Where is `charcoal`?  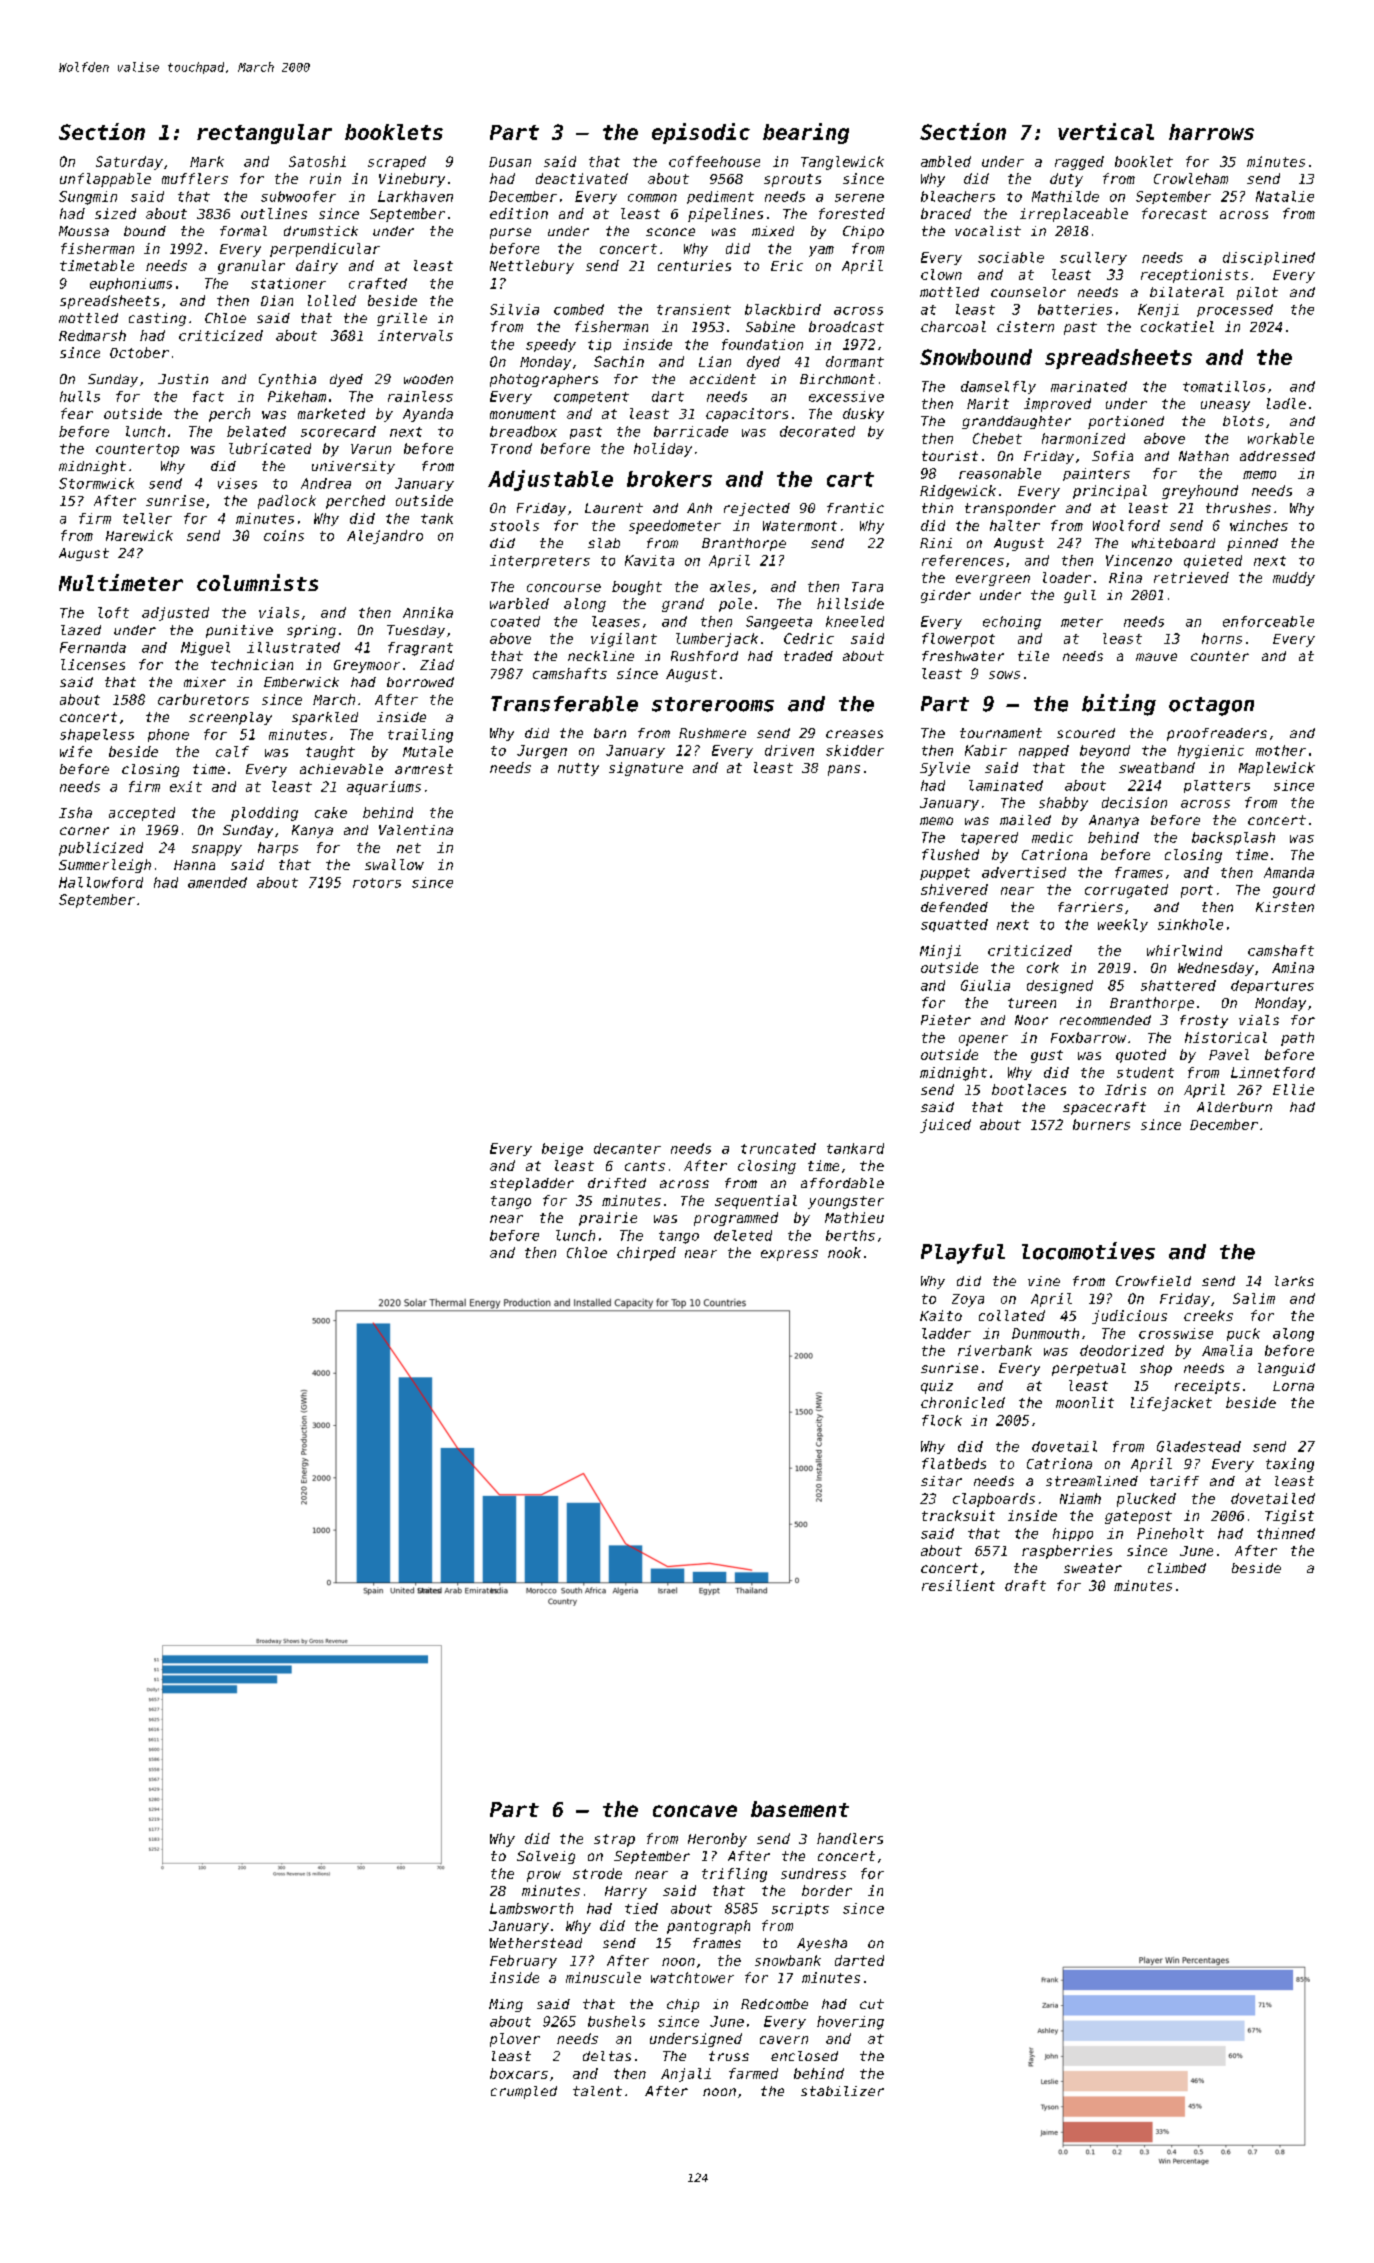
charcoal is located at coordinates (953, 326).
